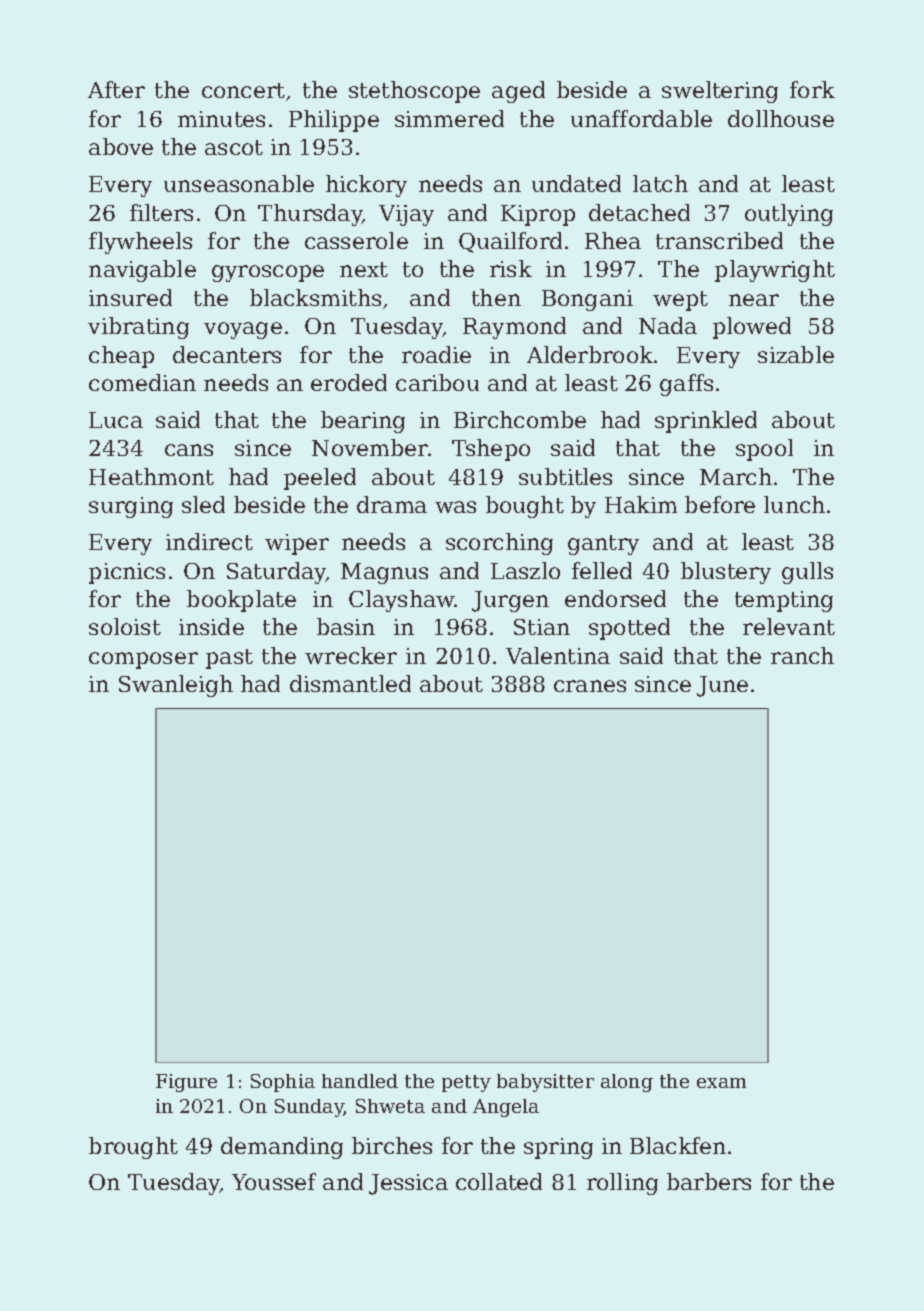 The image size is (924, 1311). What do you see at coordinates (722, 686) in the document?
I see `June` at bounding box center [722, 686].
